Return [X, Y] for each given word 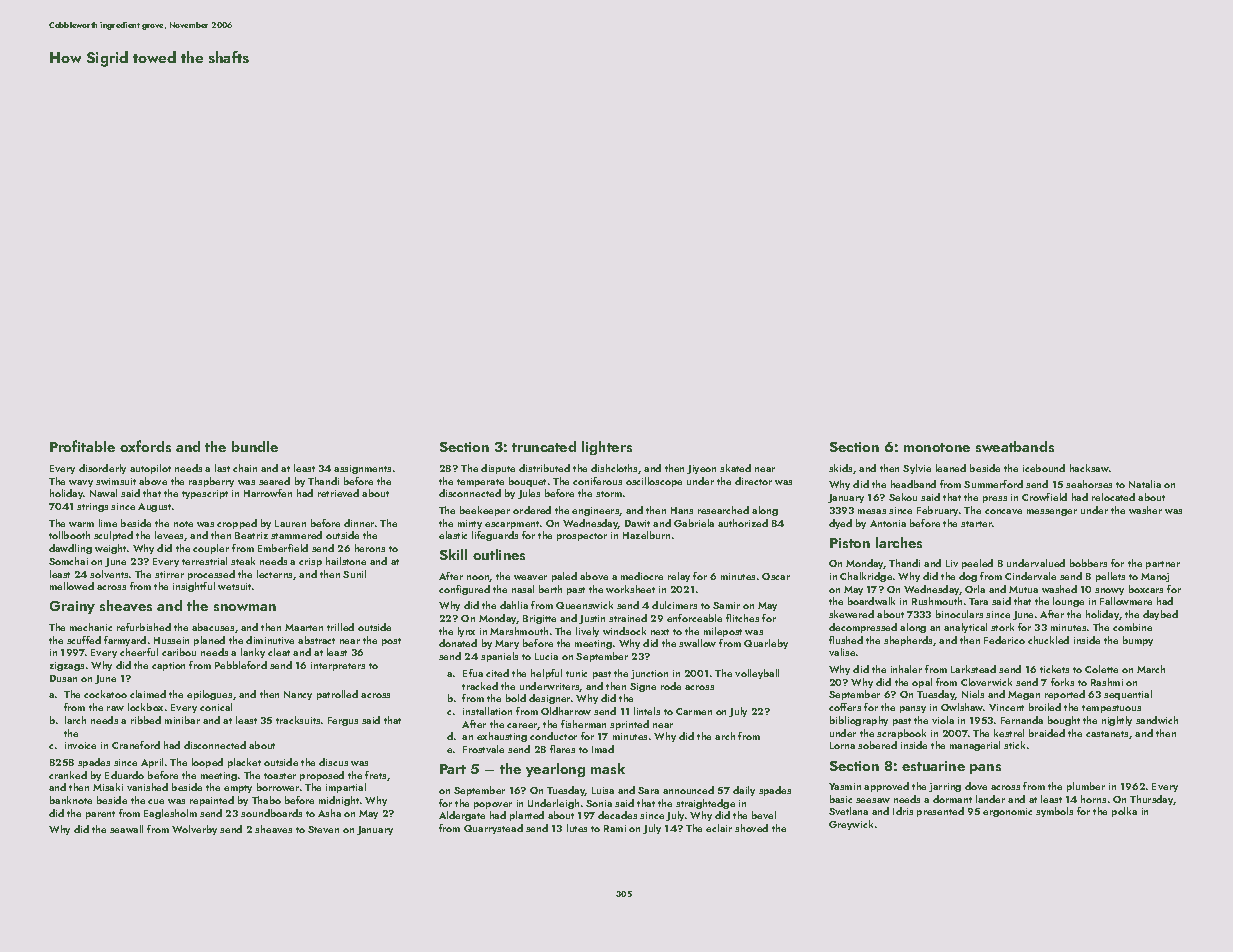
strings [92, 507]
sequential [1128, 695]
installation [487, 711]
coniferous [597, 481]
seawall [126, 829]
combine [1132, 627]
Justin [592, 619]
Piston [850, 543]
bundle [255, 446]
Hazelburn [646, 535]
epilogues [209, 695]
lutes [577, 828]
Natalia [1145, 484]
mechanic [91, 627]
